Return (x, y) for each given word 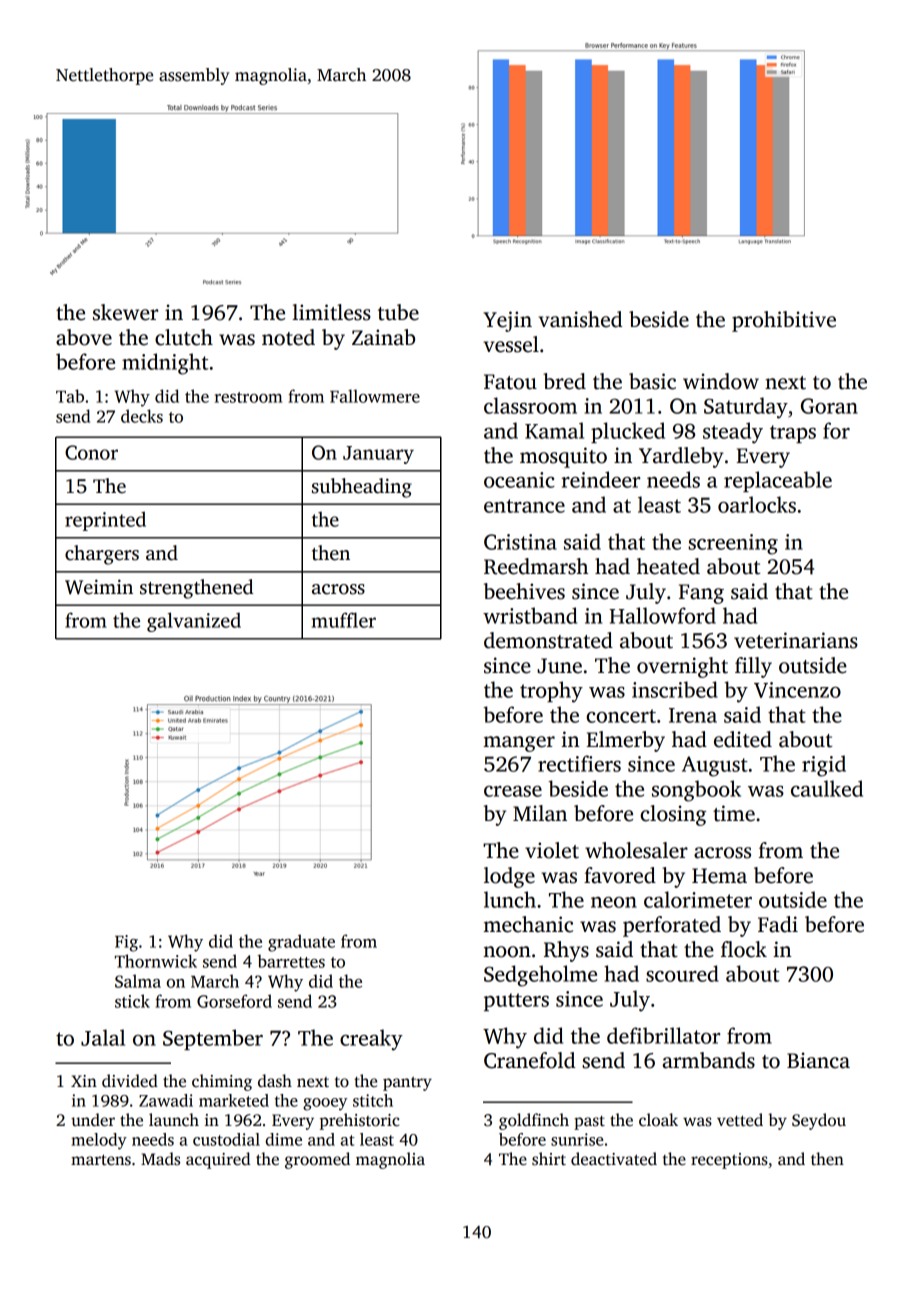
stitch (373, 1100)
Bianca (818, 1060)
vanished (580, 319)
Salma (138, 981)
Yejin (507, 321)
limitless (331, 312)
